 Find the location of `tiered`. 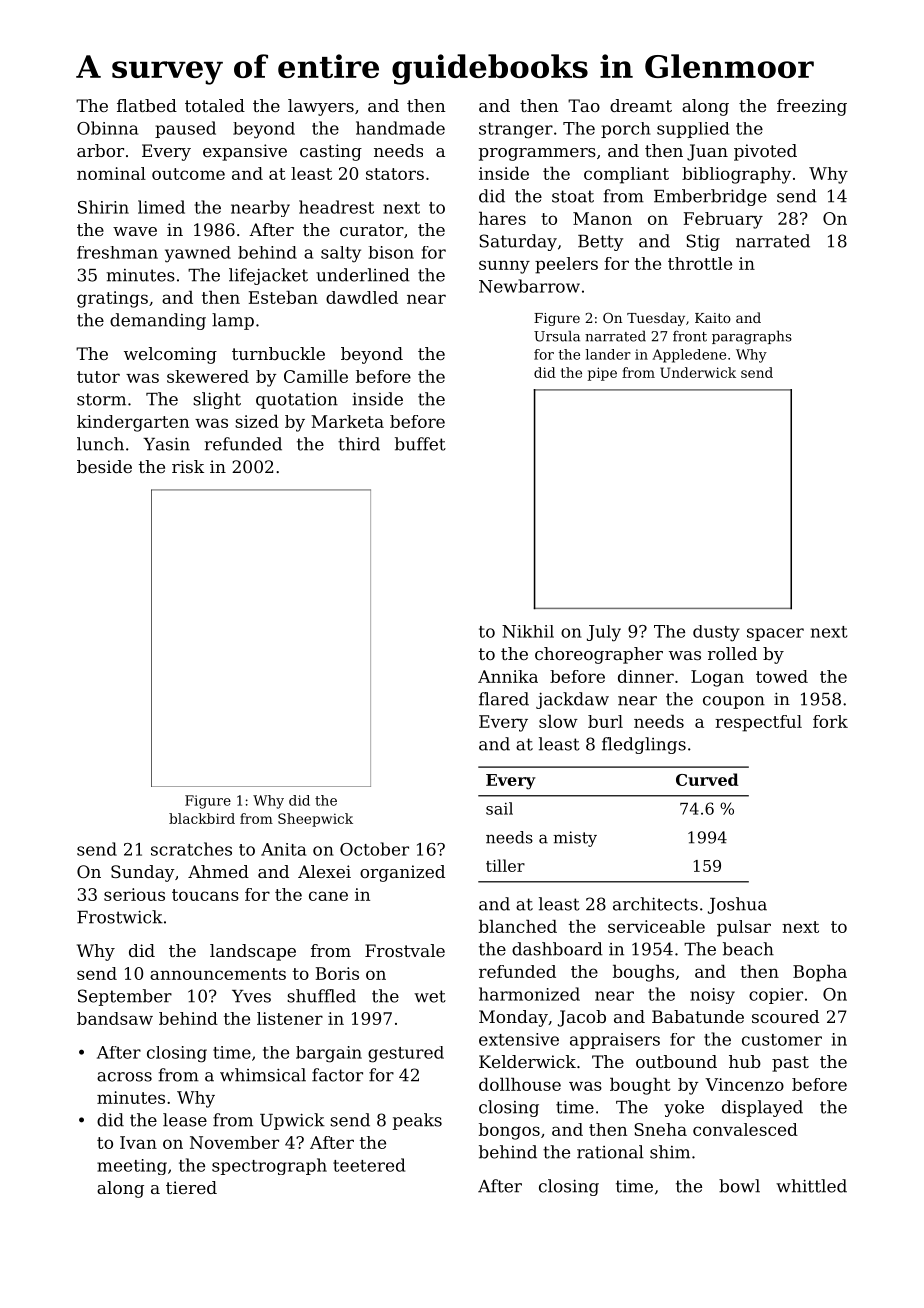

tiered is located at coordinates (191, 1187).
